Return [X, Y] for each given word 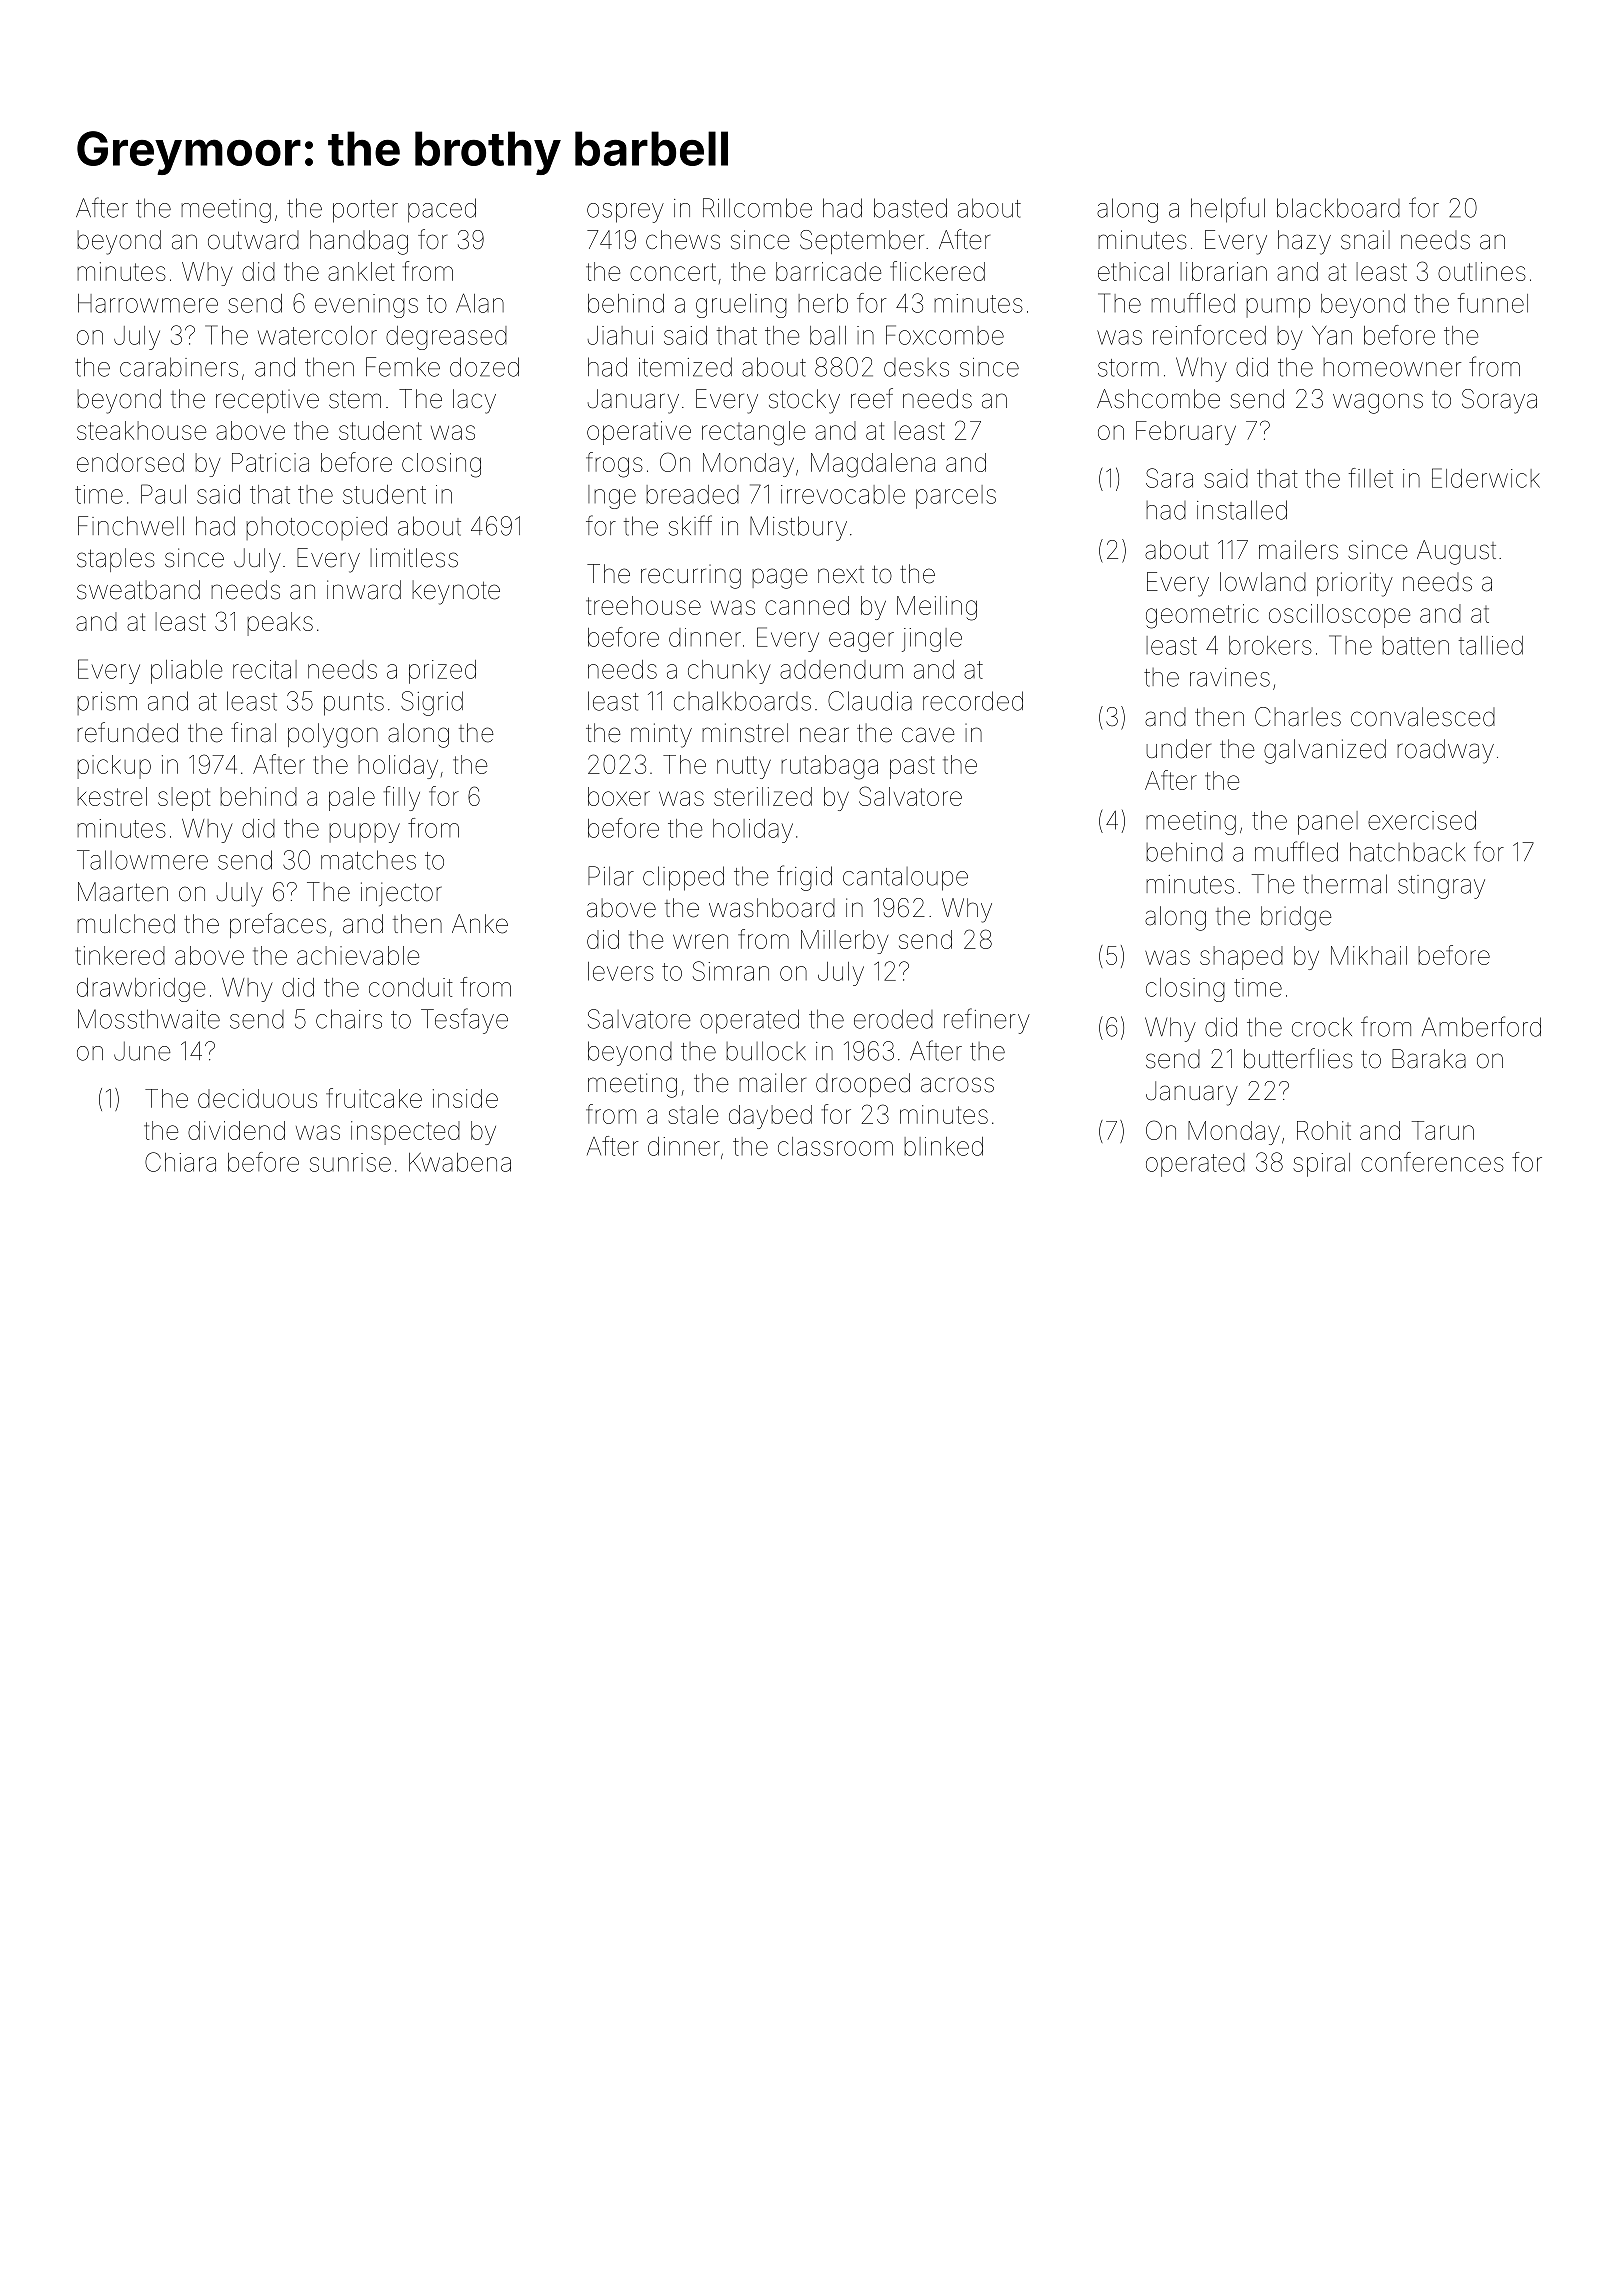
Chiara [180, 1162]
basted [910, 208]
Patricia [270, 462]
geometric [1202, 616]
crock [1322, 1027]
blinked [943, 1146]
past [912, 767]
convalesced [1423, 717]
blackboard [1338, 208]
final [253, 732]
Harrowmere [148, 303]
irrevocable [843, 494]
